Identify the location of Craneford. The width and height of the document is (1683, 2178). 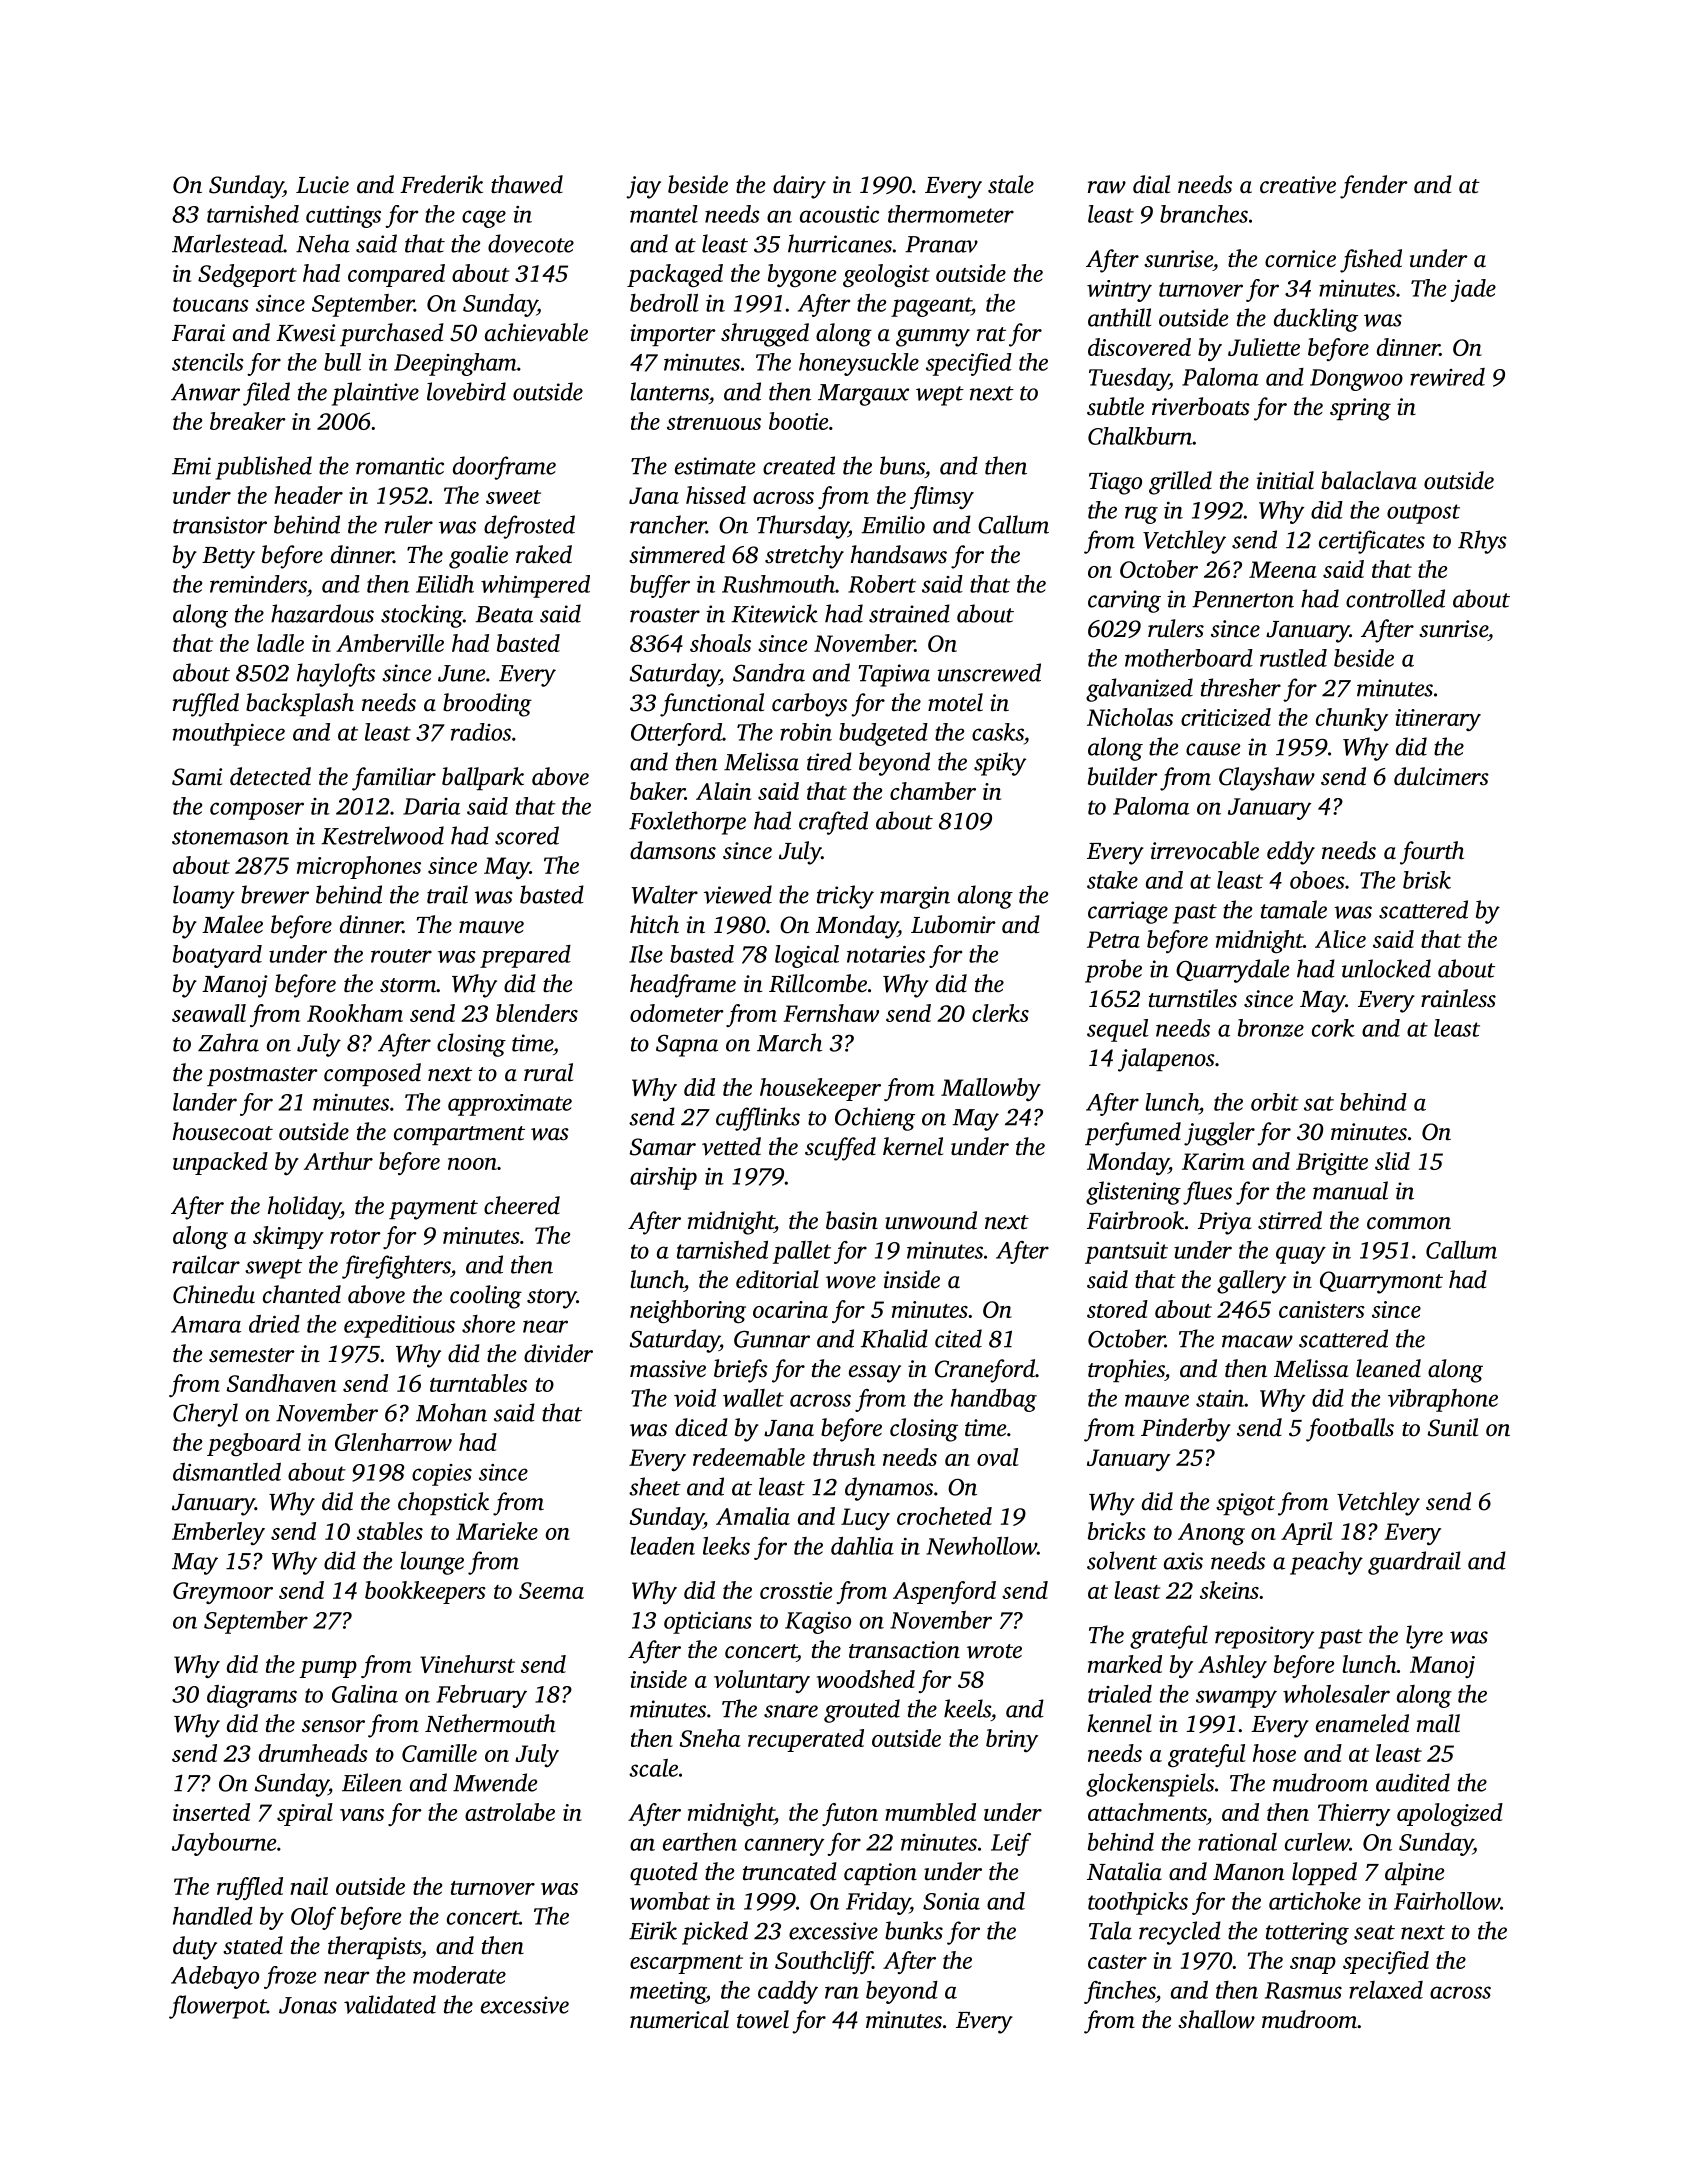
(985, 1371).
